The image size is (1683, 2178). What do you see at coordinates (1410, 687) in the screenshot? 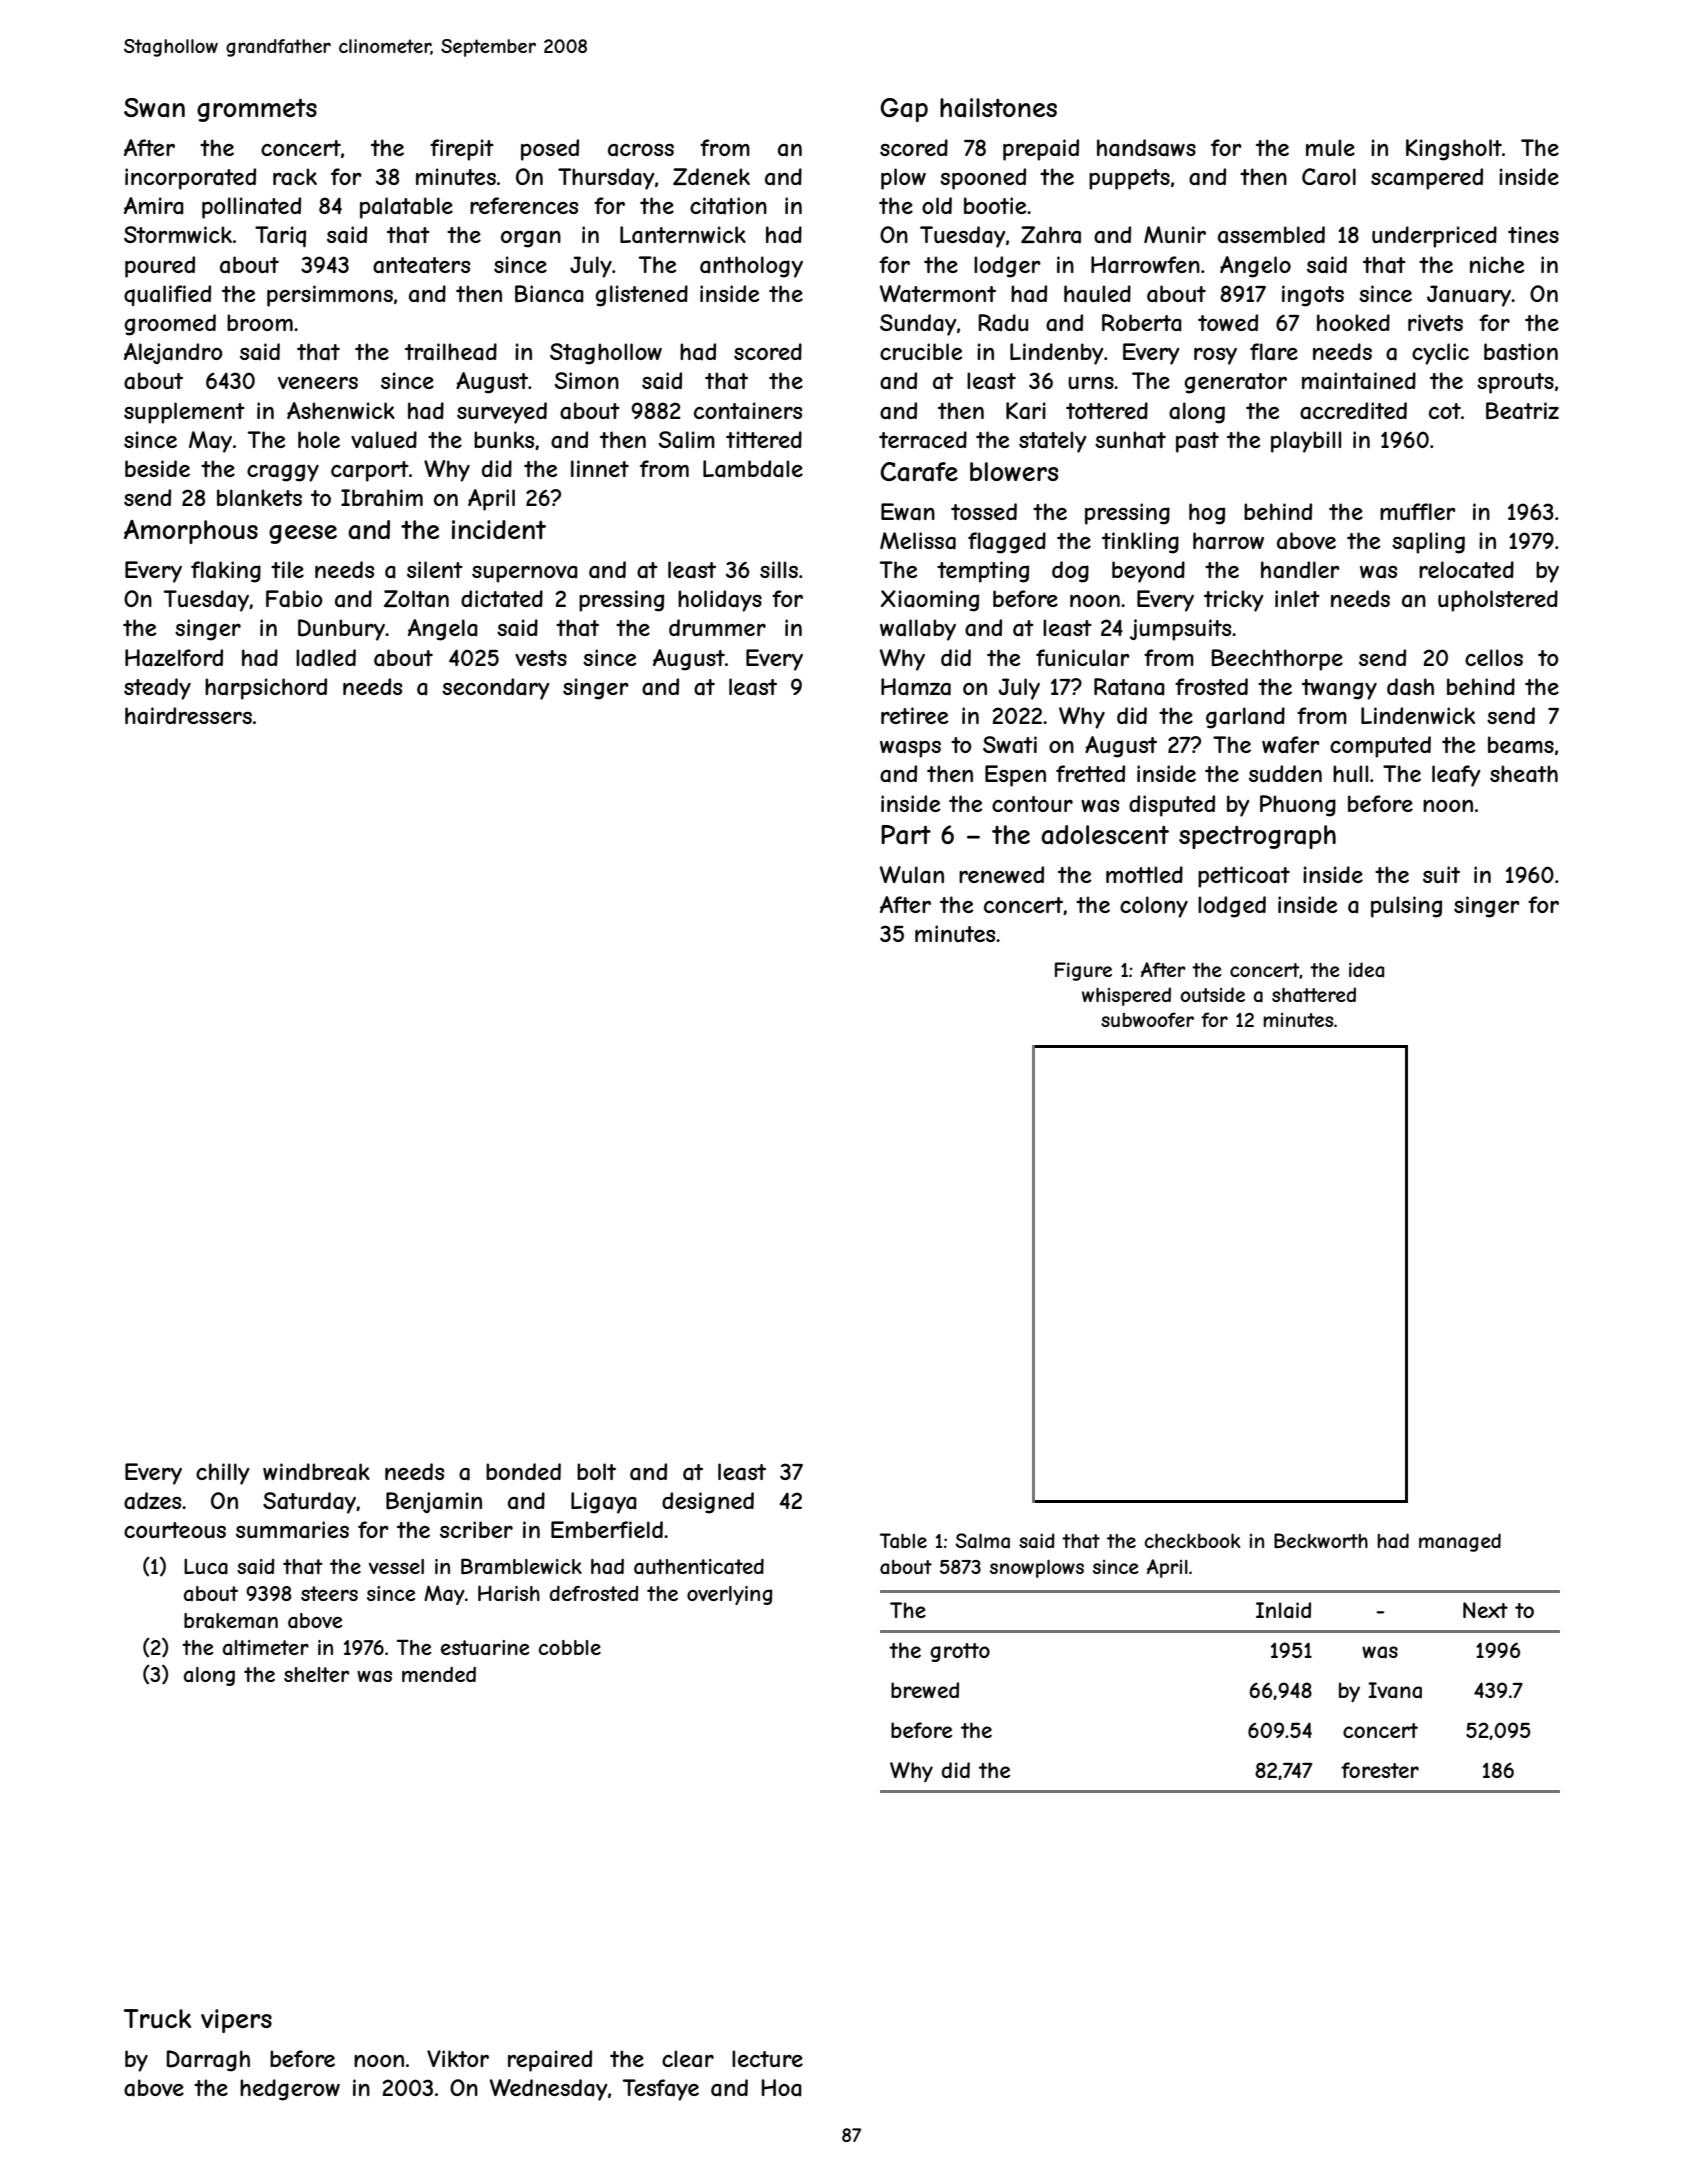
I see `dash` at bounding box center [1410, 687].
